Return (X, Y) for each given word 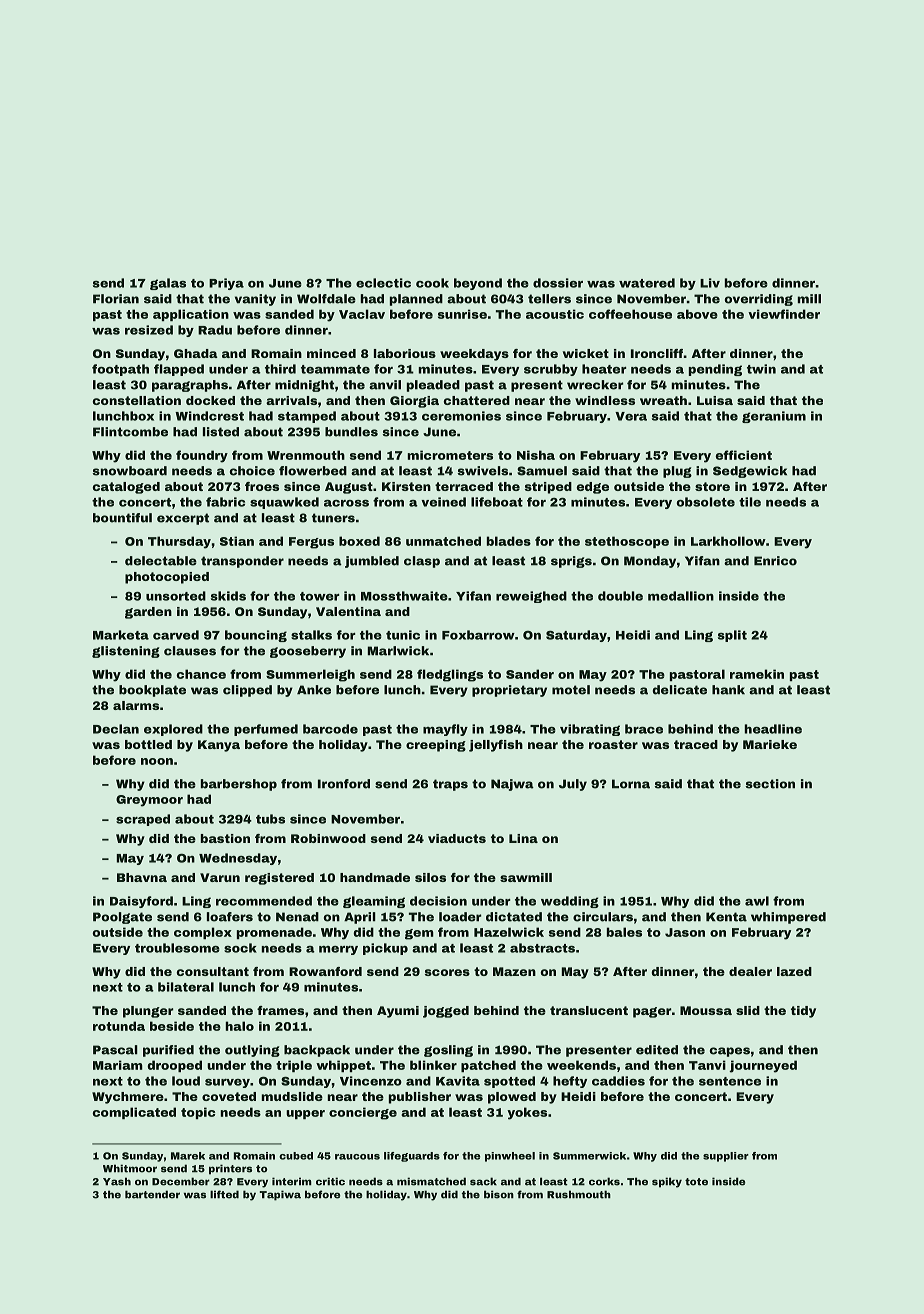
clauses (190, 651)
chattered (476, 400)
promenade (274, 933)
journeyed (763, 1066)
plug (677, 472)
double (620, 596)
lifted (224, 1194)
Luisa (715, 400)
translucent (589, 1010)
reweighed (531, 597)
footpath (120, 370)
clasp (422, 562)
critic (330, 1181)
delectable (161, 561)
